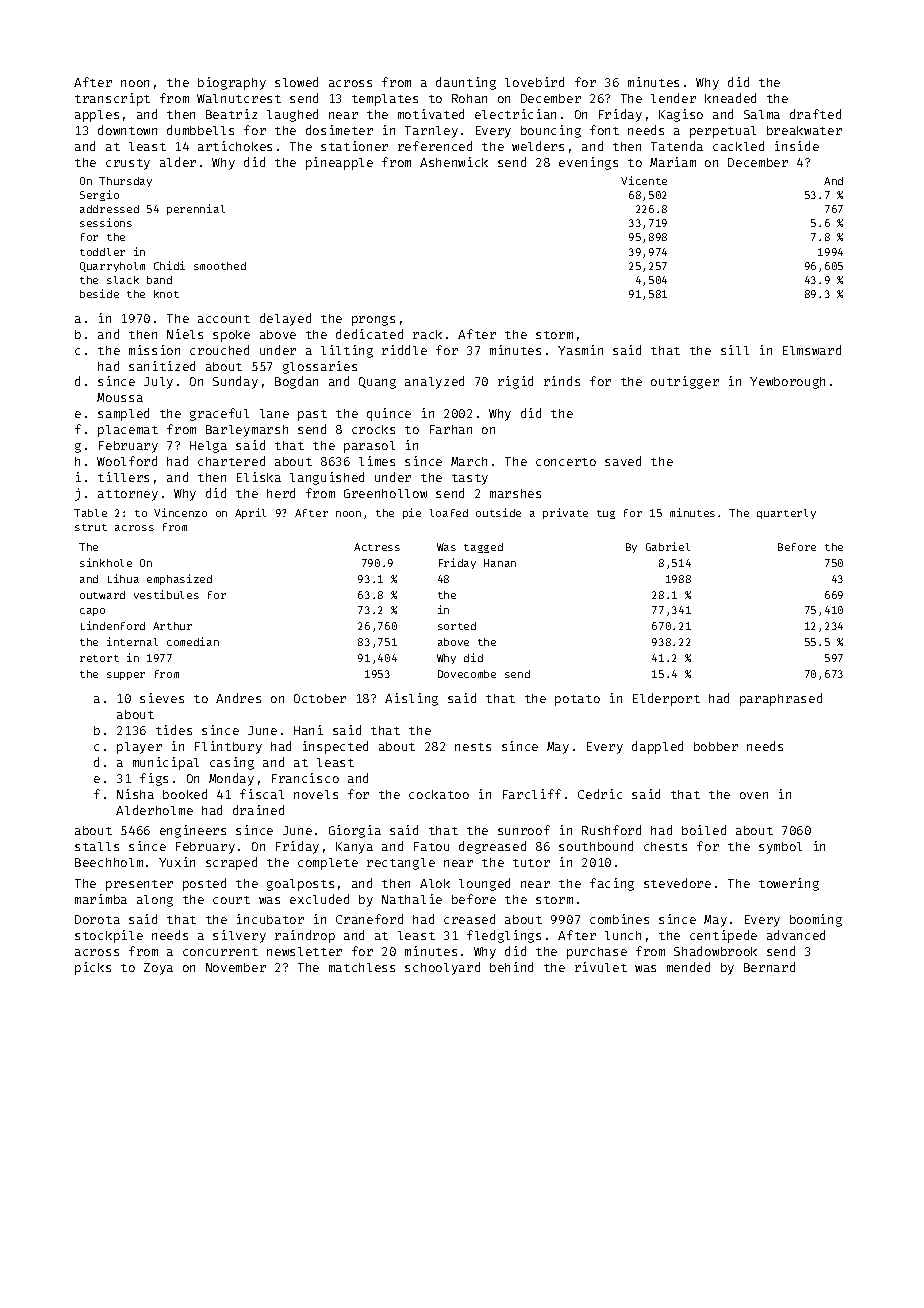  I want to click on combines, so click(619, 919).
